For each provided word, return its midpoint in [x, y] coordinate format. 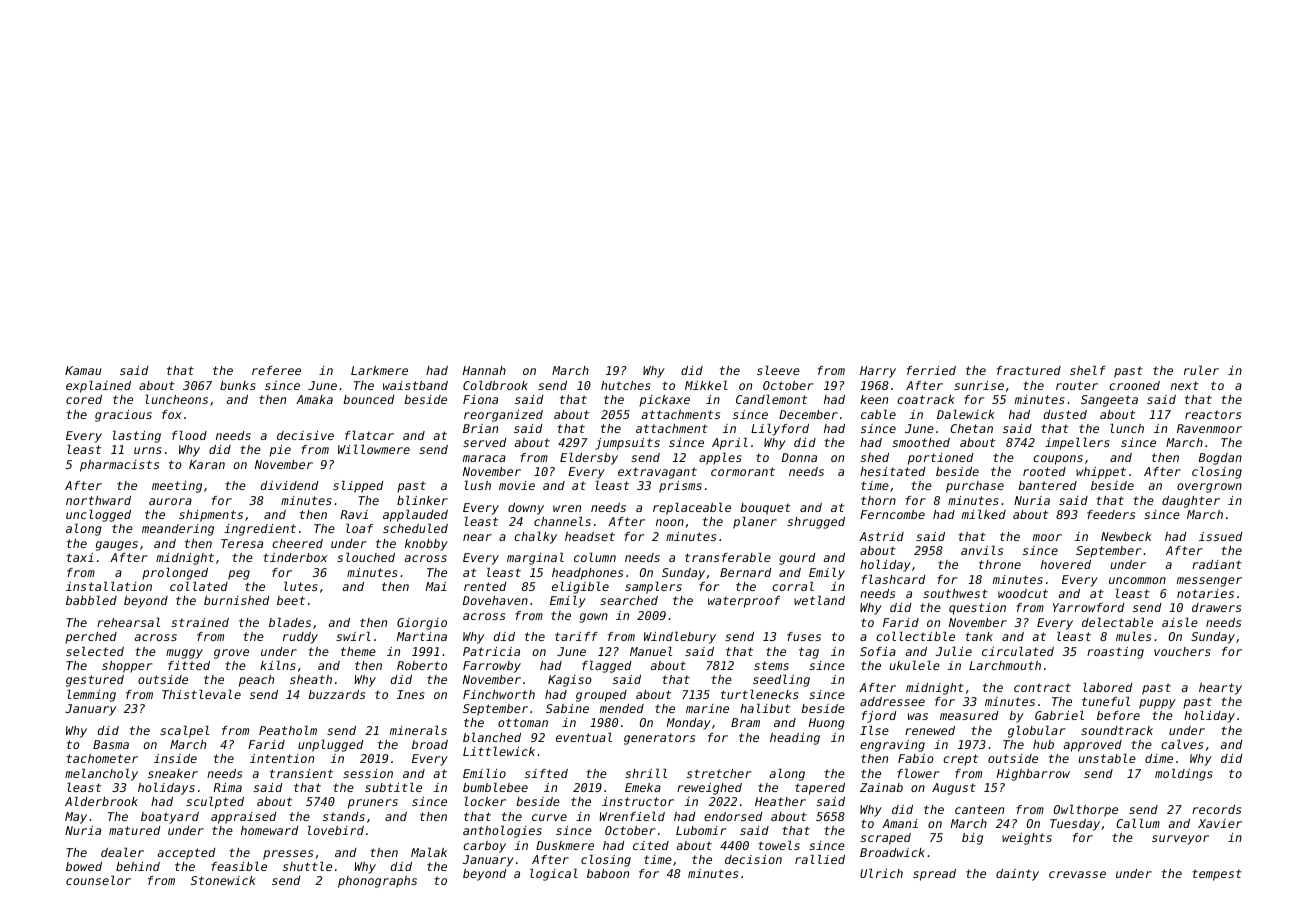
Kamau [83, 370]
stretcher [719, 773]
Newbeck [1126, 536]
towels [779, 845]
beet [291, 600]
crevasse [1077, 874]
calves [1182, 744]
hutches [626, 385]
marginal [535, 558]
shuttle [307, 866]
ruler [1201, 370]
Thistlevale [201, 694]
